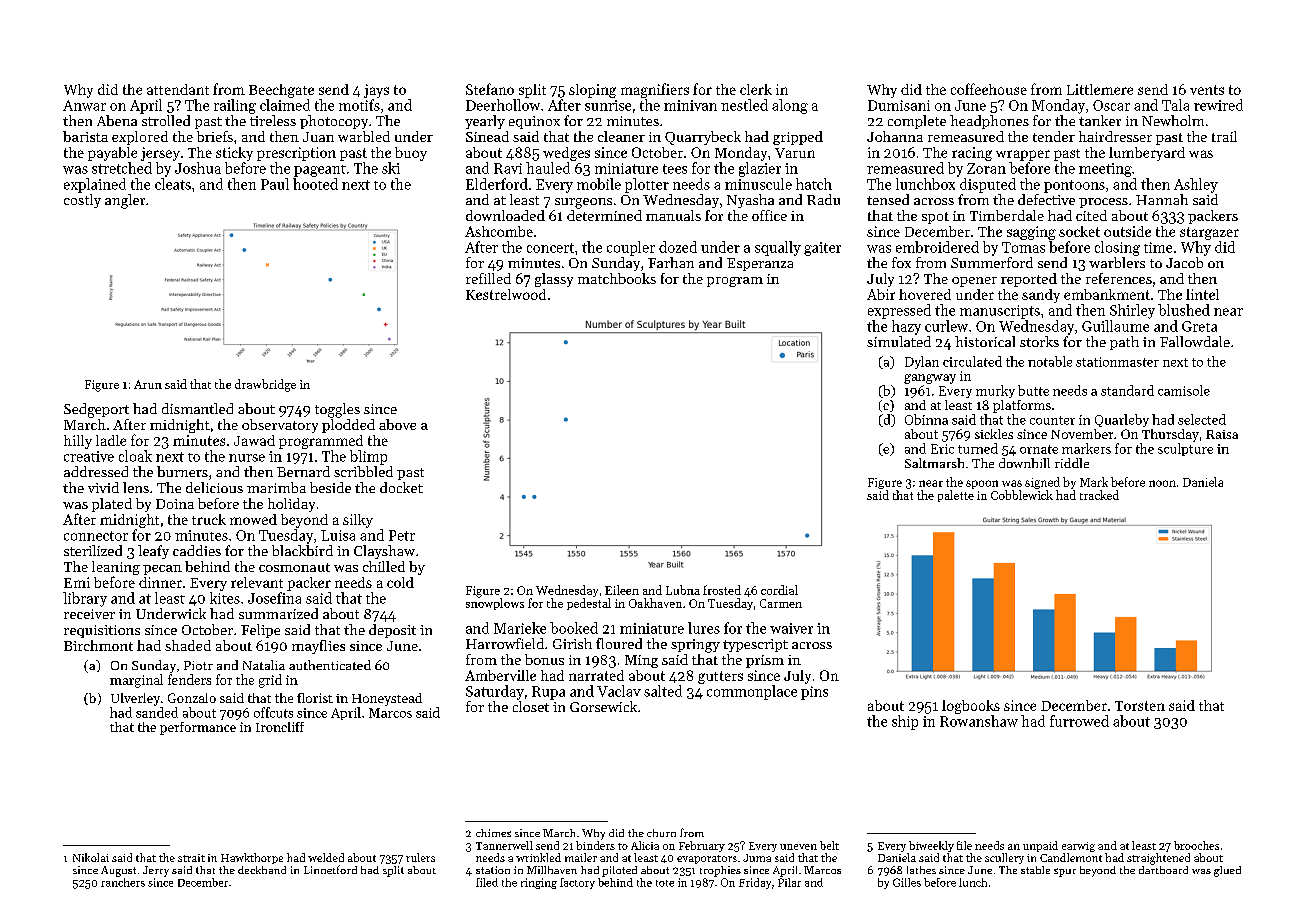  I want to click on plated, so click(112, 505).
